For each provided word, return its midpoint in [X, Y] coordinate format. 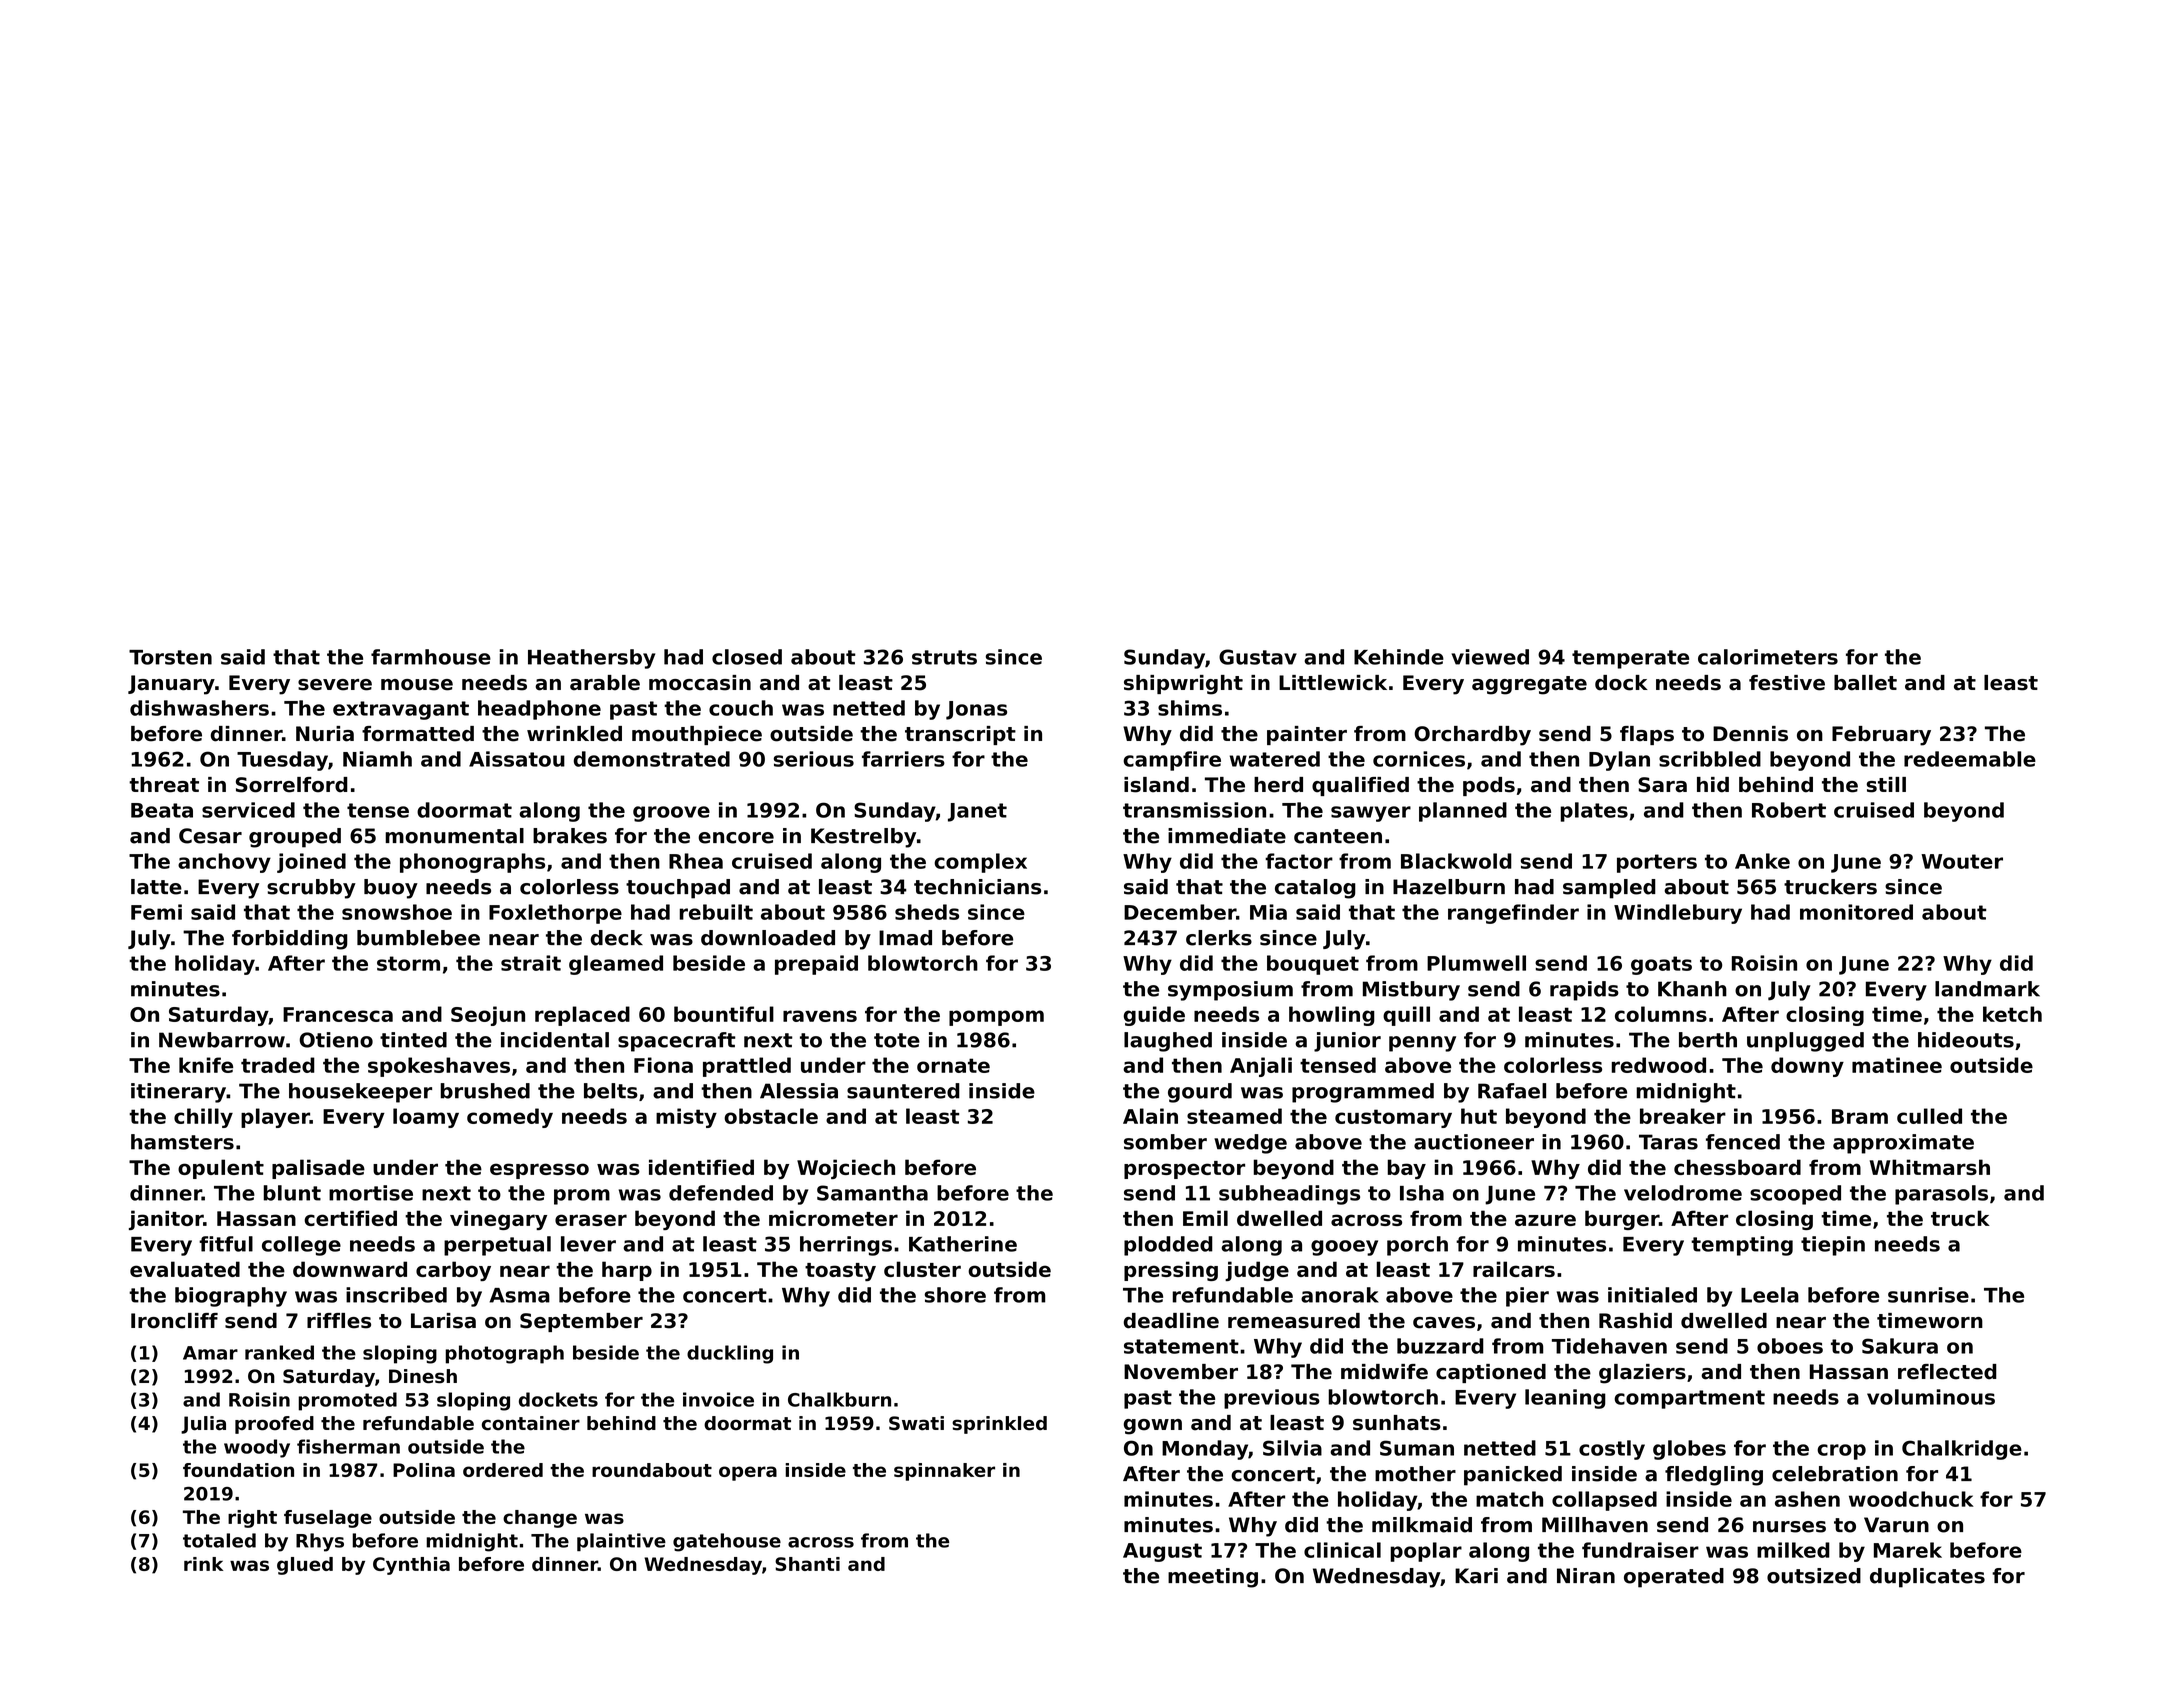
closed [747, 657]
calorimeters [1768, 657]
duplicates [1927, 1578]
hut [1479, 1116]
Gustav [1258, 657]
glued [305, 1566]
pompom [996, 1018]
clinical [1342, 1550]
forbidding [290, 940]
